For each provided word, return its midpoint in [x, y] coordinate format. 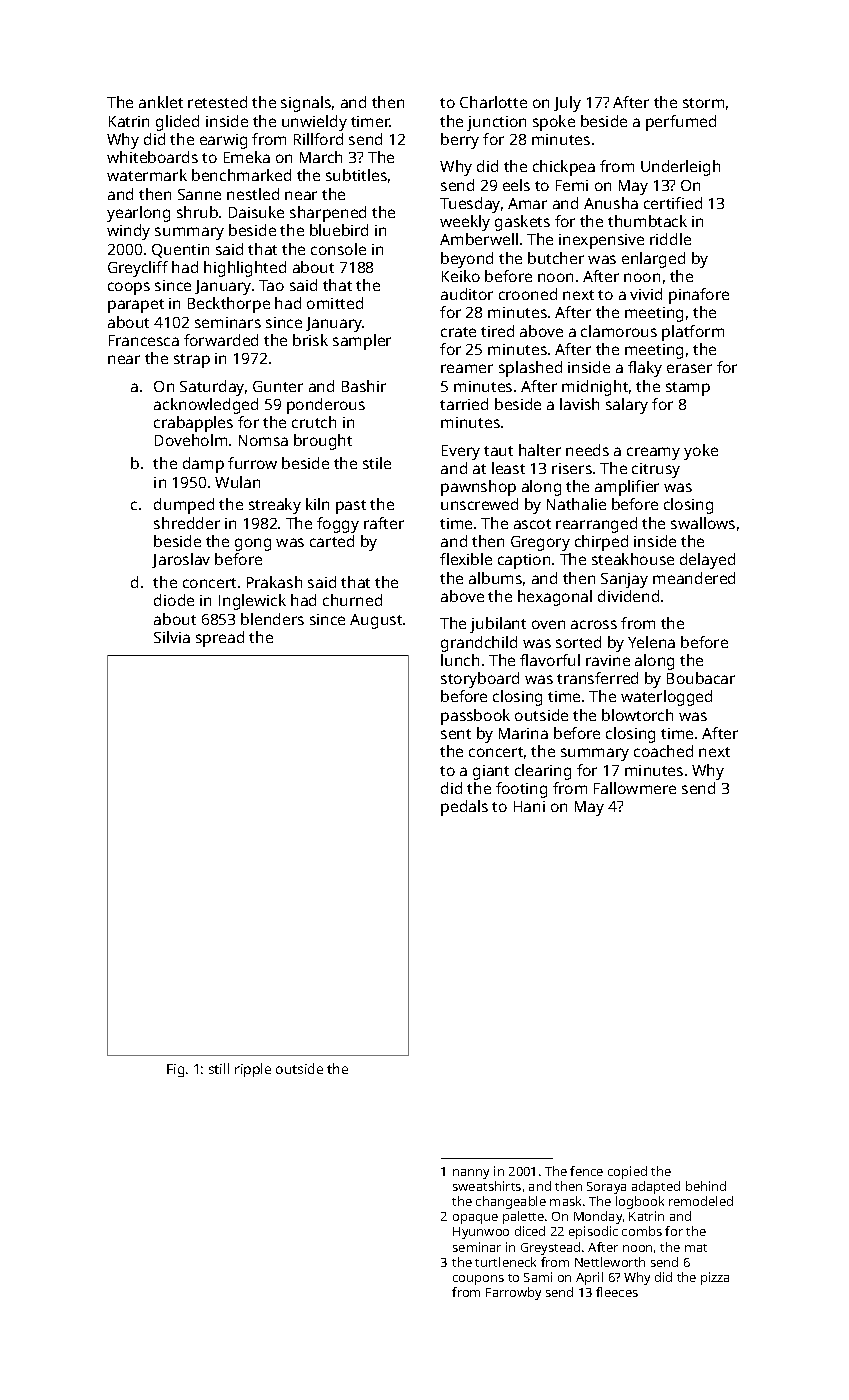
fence [586, 1171]
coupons [478, 1280]
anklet [161, 102]
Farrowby [513, 1293]
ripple [253, 1070]
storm [703, 103]
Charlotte [493, 102]
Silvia [172, 637]
